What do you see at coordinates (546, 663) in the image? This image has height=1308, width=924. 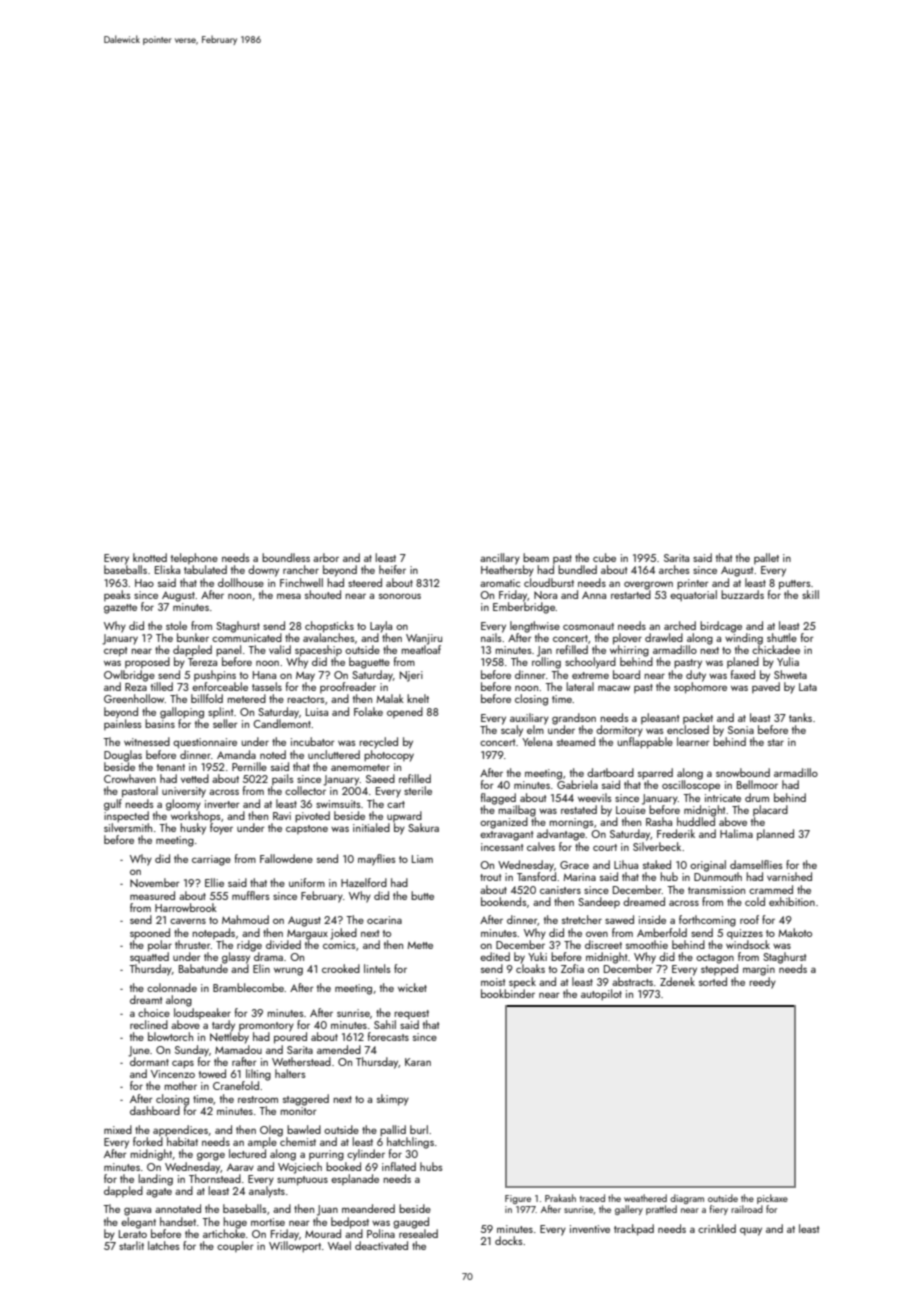 I see `rolling` at bounding box center [546, 663].
